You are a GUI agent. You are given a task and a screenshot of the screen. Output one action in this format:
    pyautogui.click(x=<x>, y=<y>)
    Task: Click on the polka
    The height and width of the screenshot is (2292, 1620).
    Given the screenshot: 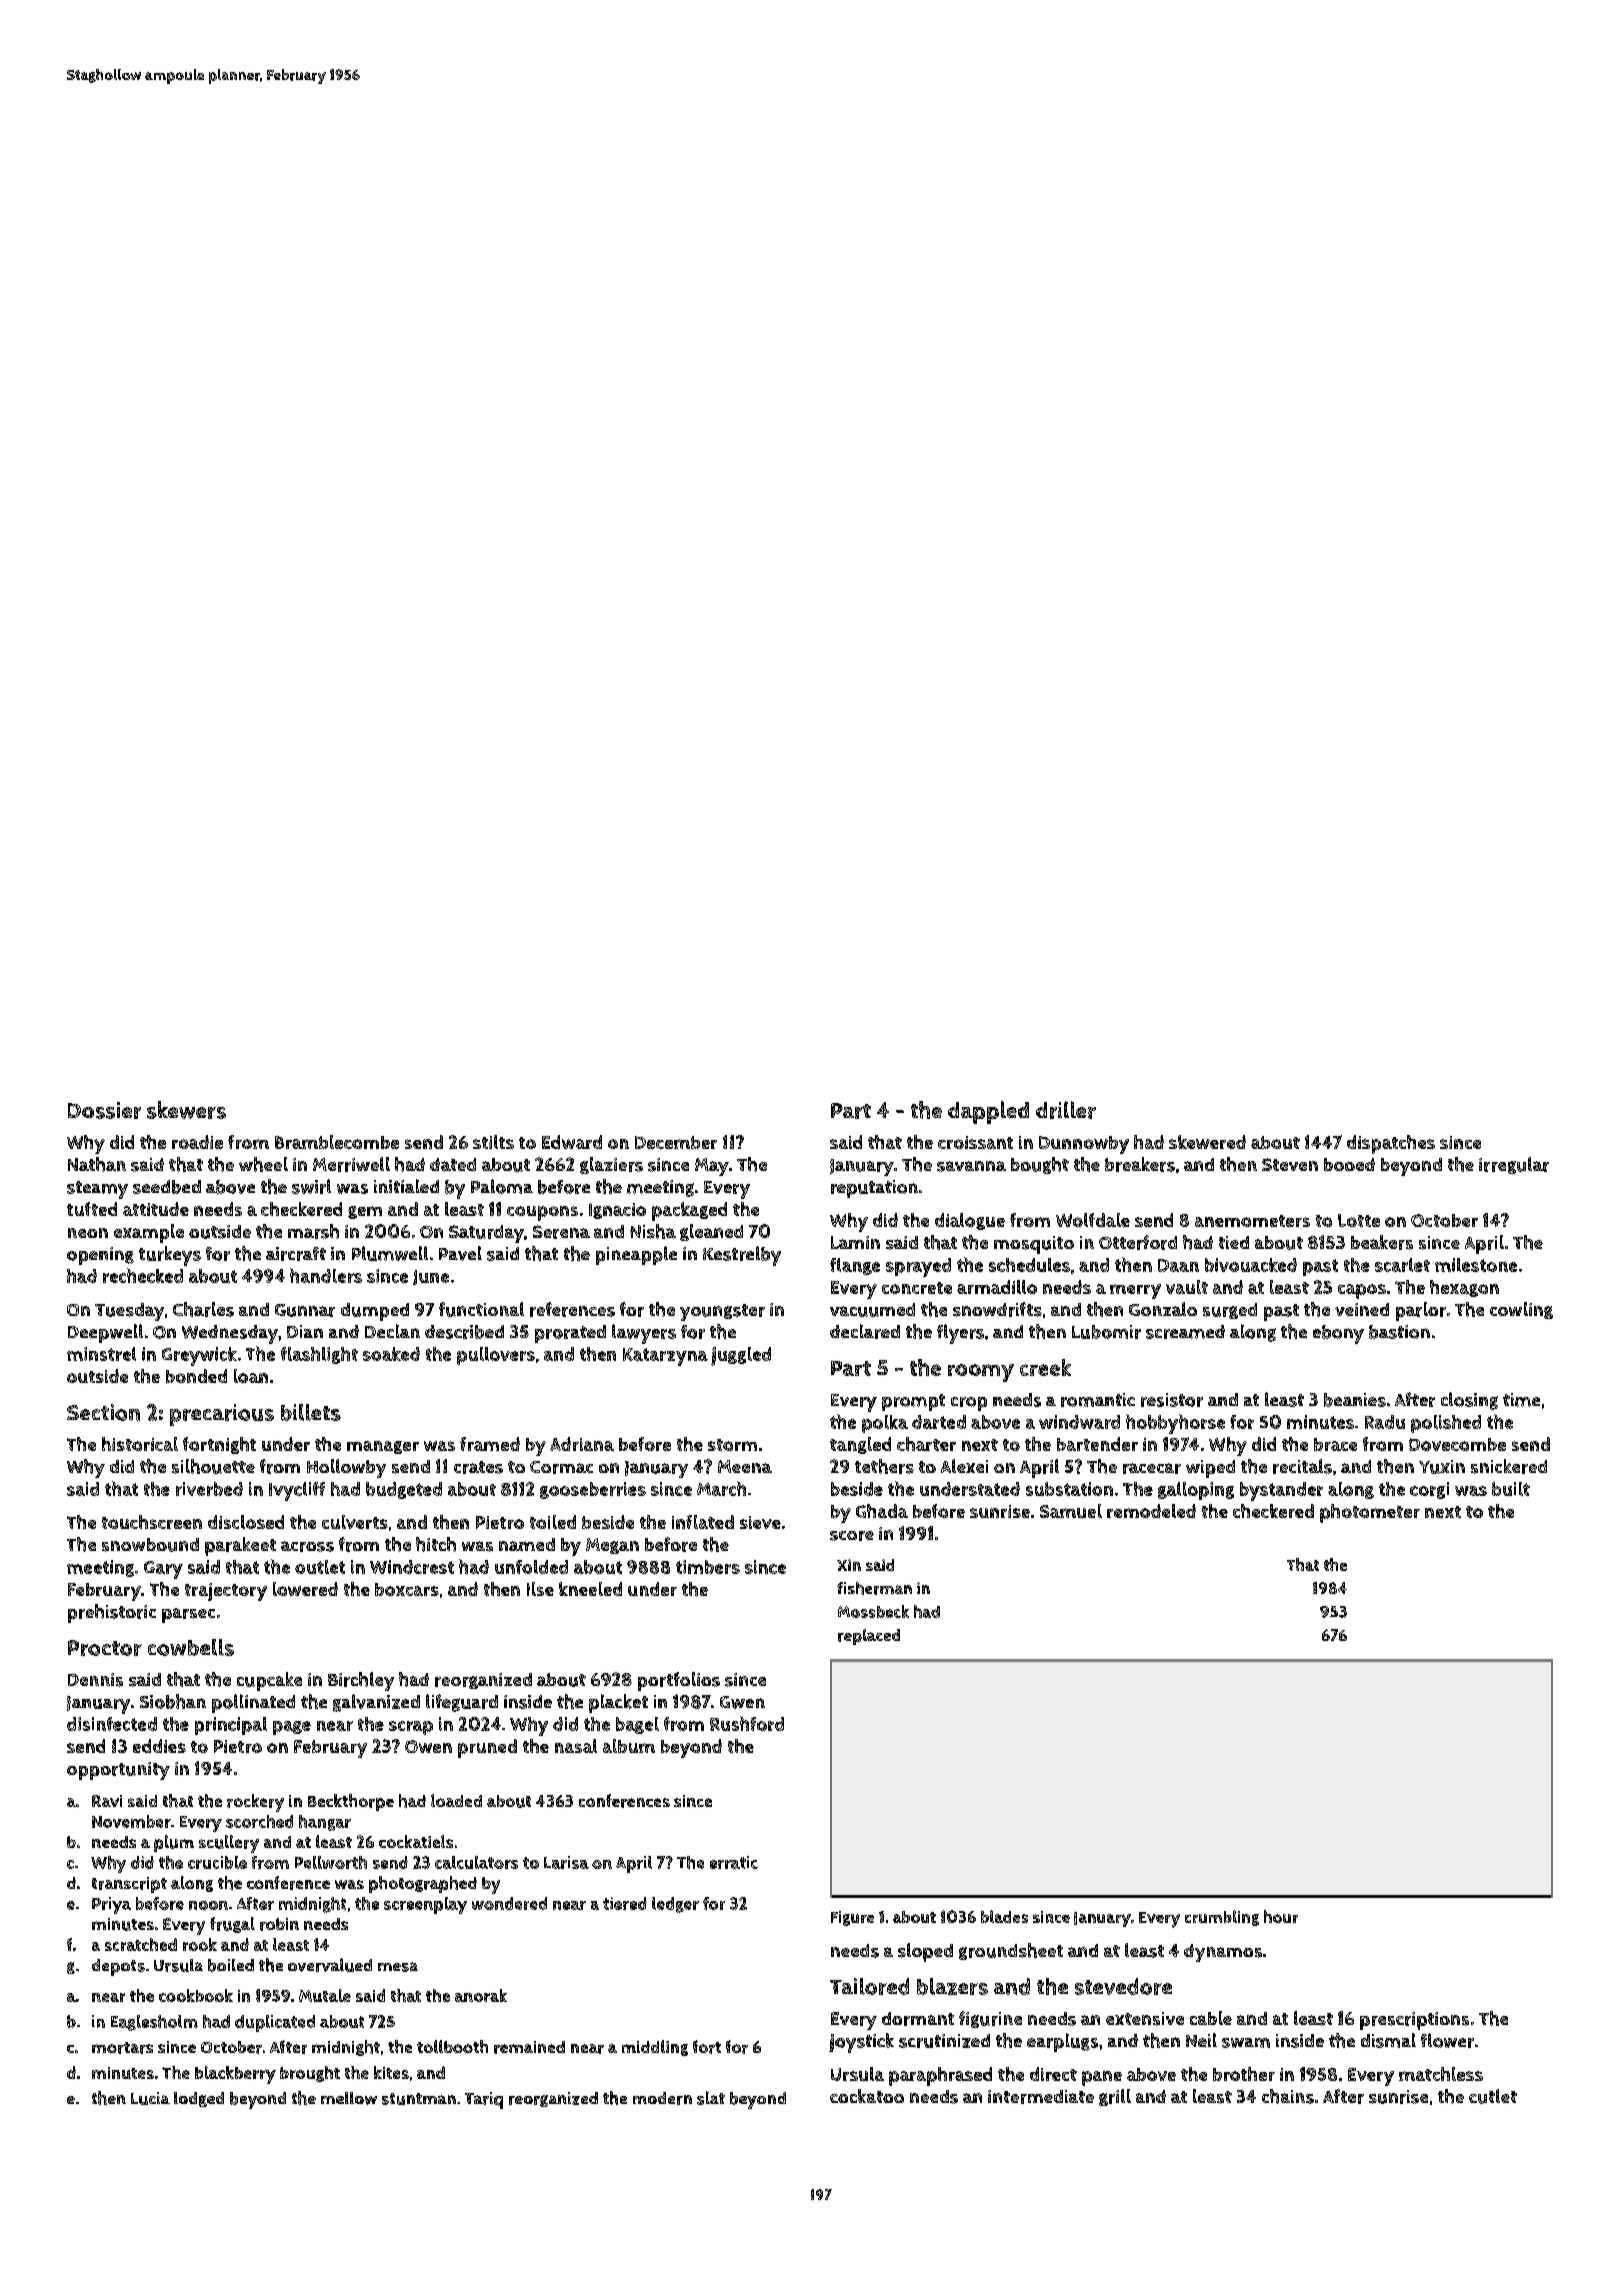 What is the action you would take?
    pyautogui.click(x=885, y=1424)
